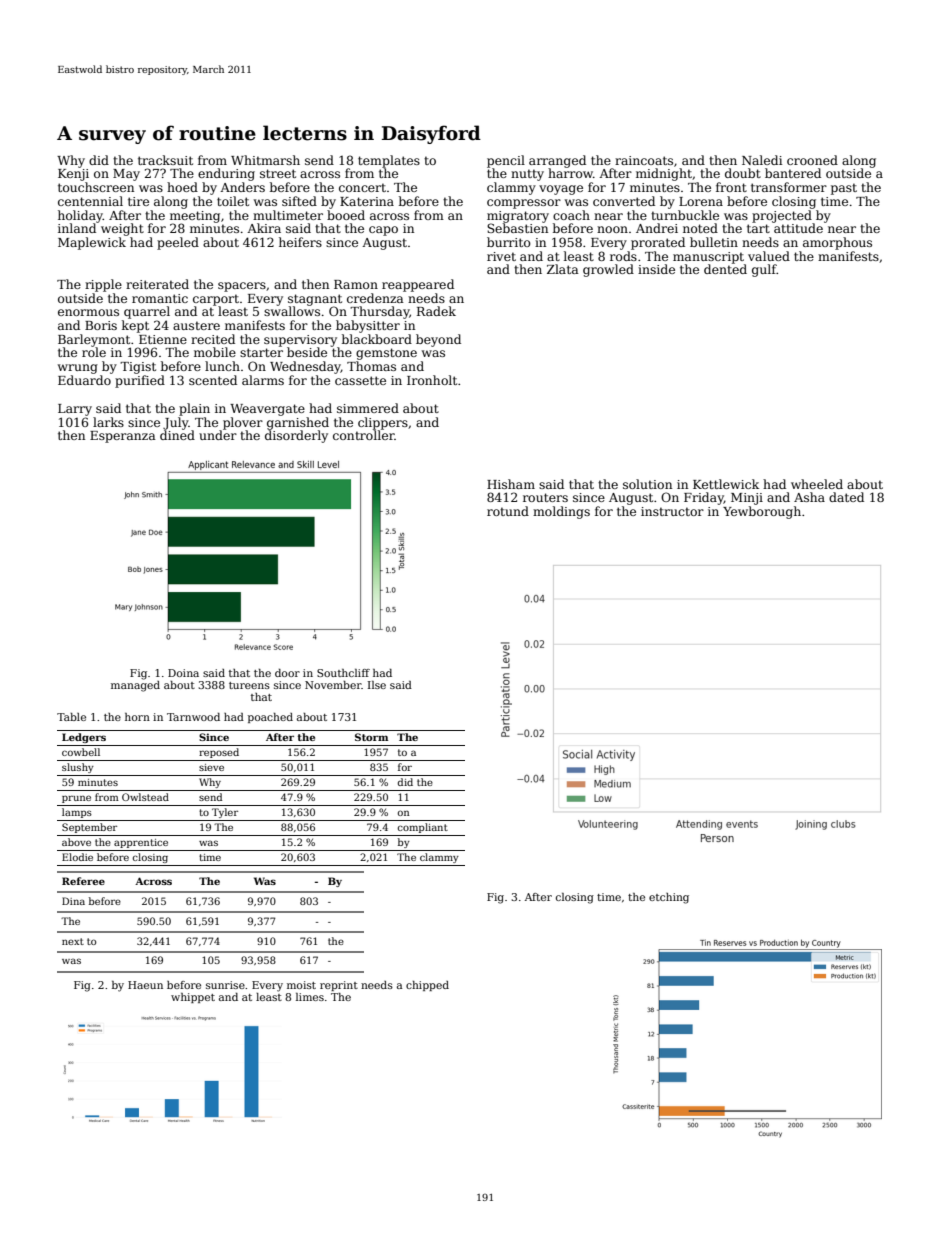 This screenshot has height=1233, width=952. I want to click on kept, so click(135, 326).
